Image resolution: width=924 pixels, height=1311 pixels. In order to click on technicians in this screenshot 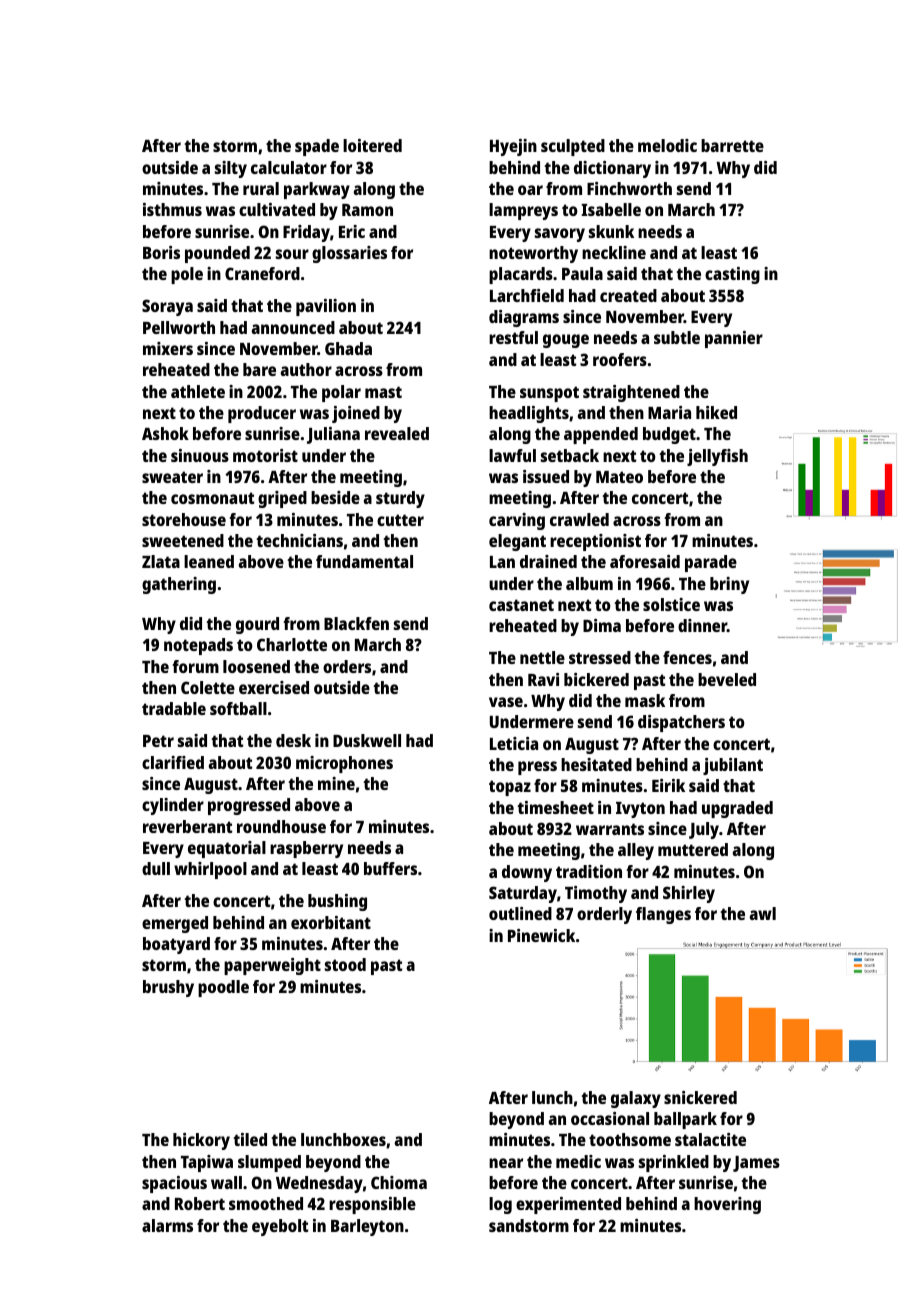, I will do `click(300, 540)`.
